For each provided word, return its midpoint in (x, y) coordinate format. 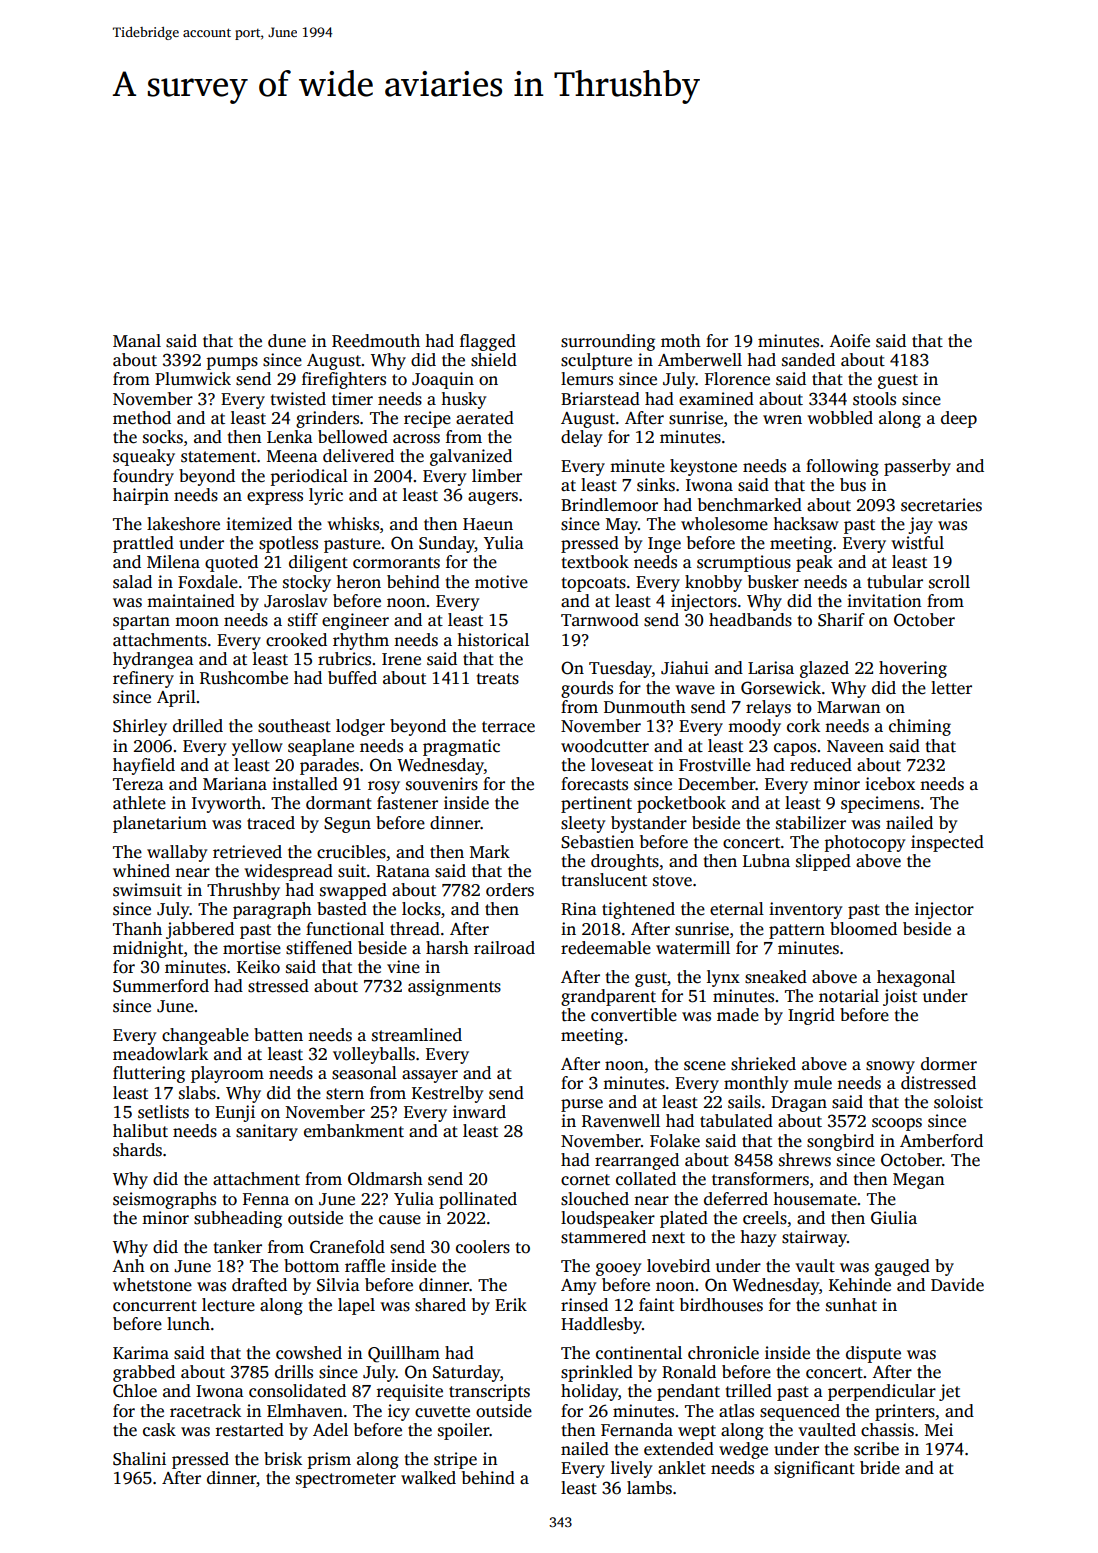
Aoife (849, 341)
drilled (198, 726)
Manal (137, 340)
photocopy (865, 843)
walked (428, 1478)
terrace (508, 727)
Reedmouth (376, 341)
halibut (140, 1131)
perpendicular (882, 1392)
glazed (824, 669)
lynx (723, 978)
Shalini (139, 1459)
